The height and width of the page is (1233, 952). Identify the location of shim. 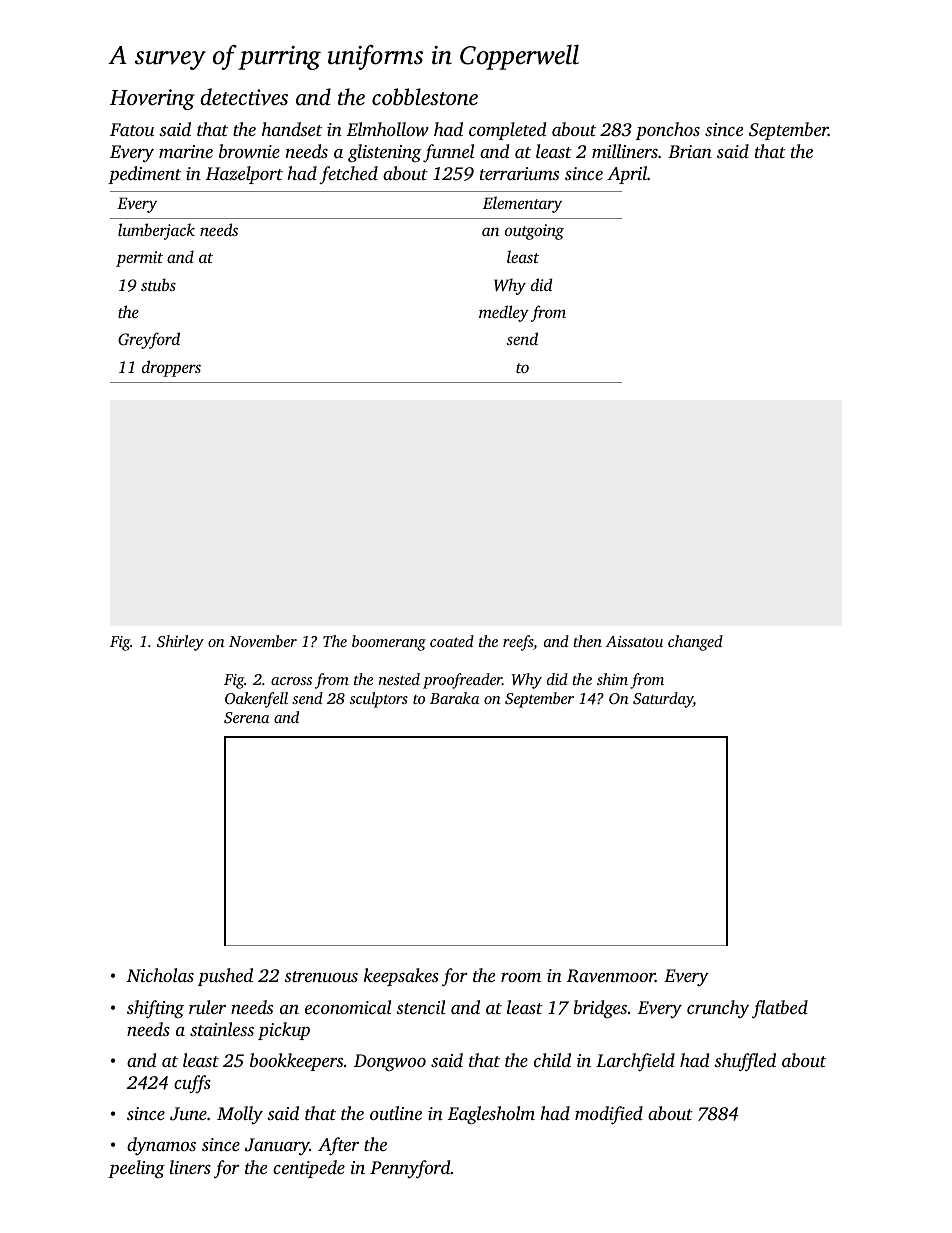
(612, 679).
